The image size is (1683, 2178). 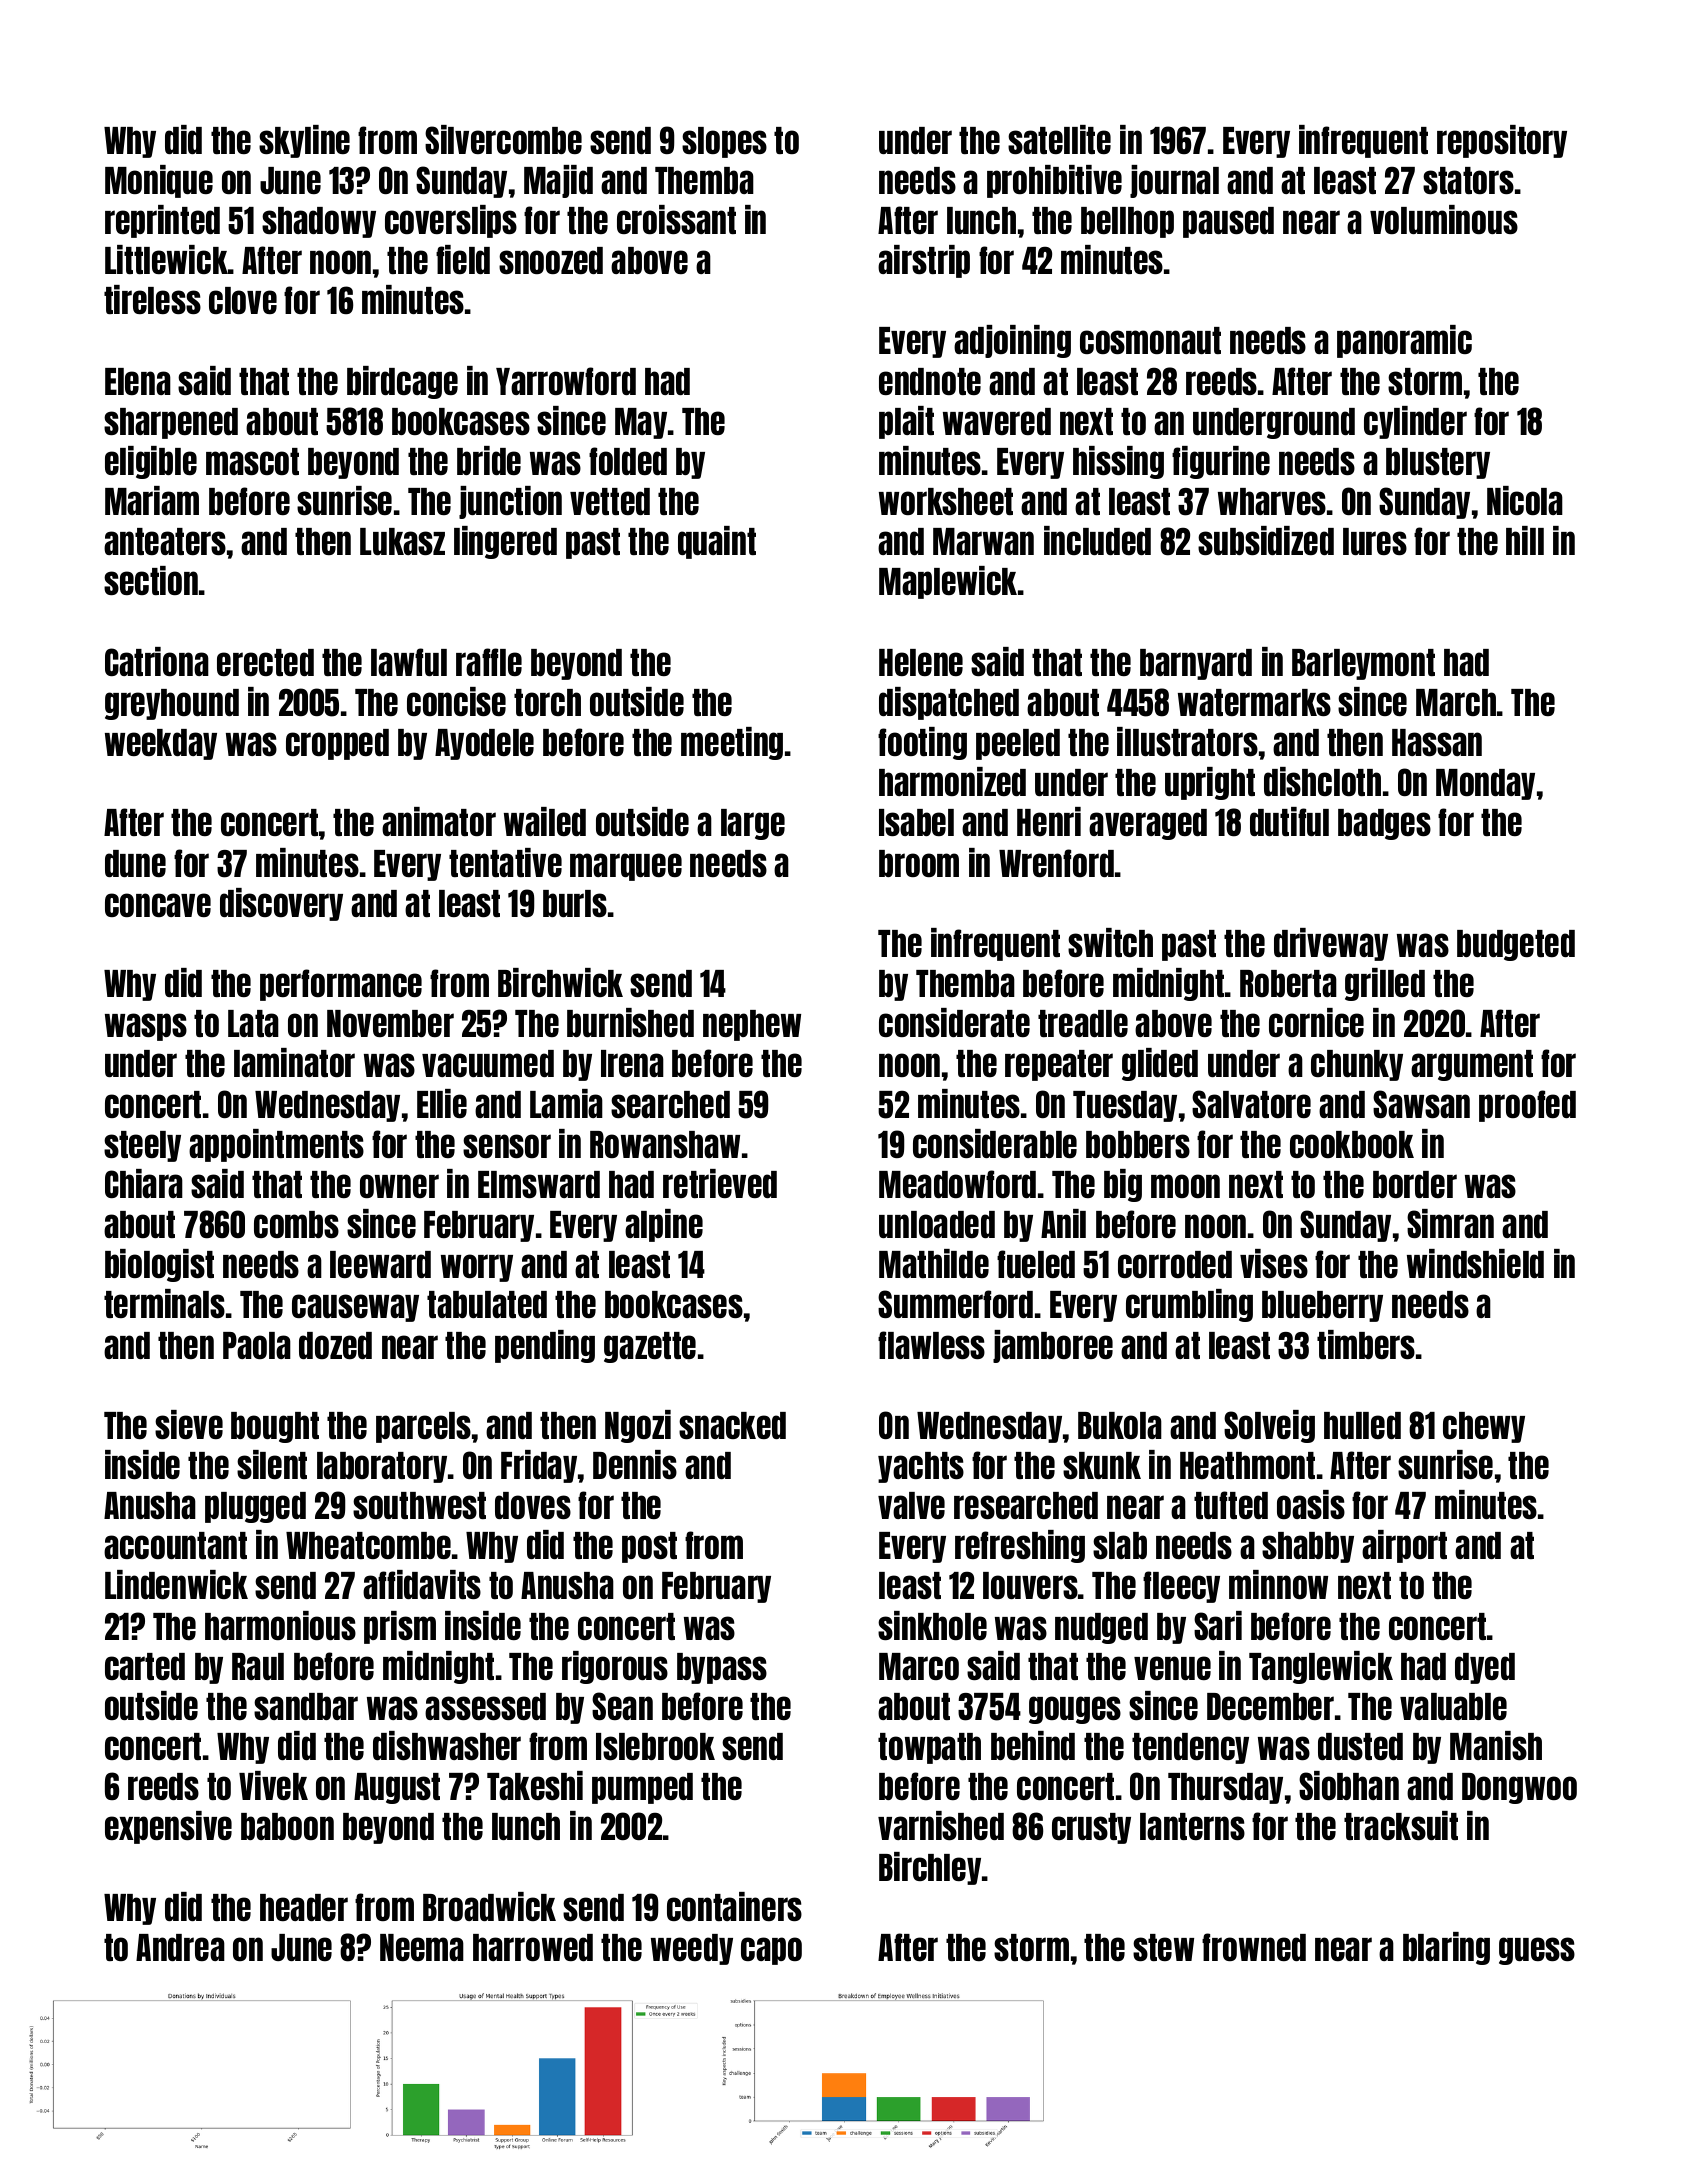 What do you see at coordinates (724, 142) in the screenshot?
I see `slopes` at bounding box center [724, 142].
